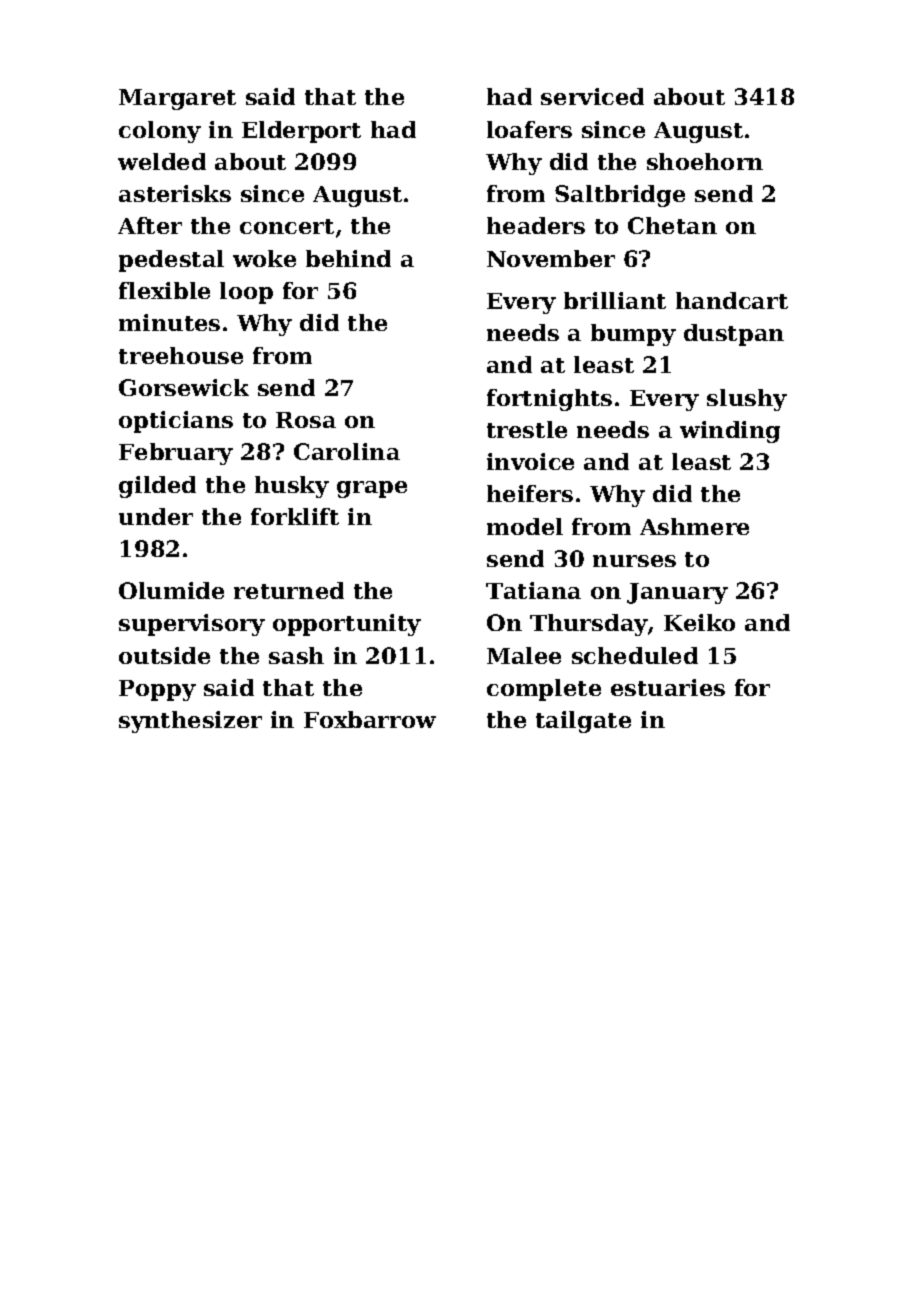 This image has height=1311, width=924. What do you see at coordinates (184, 387) in the image?
I see `Gorsewick` at bounding box center [184, 387].
